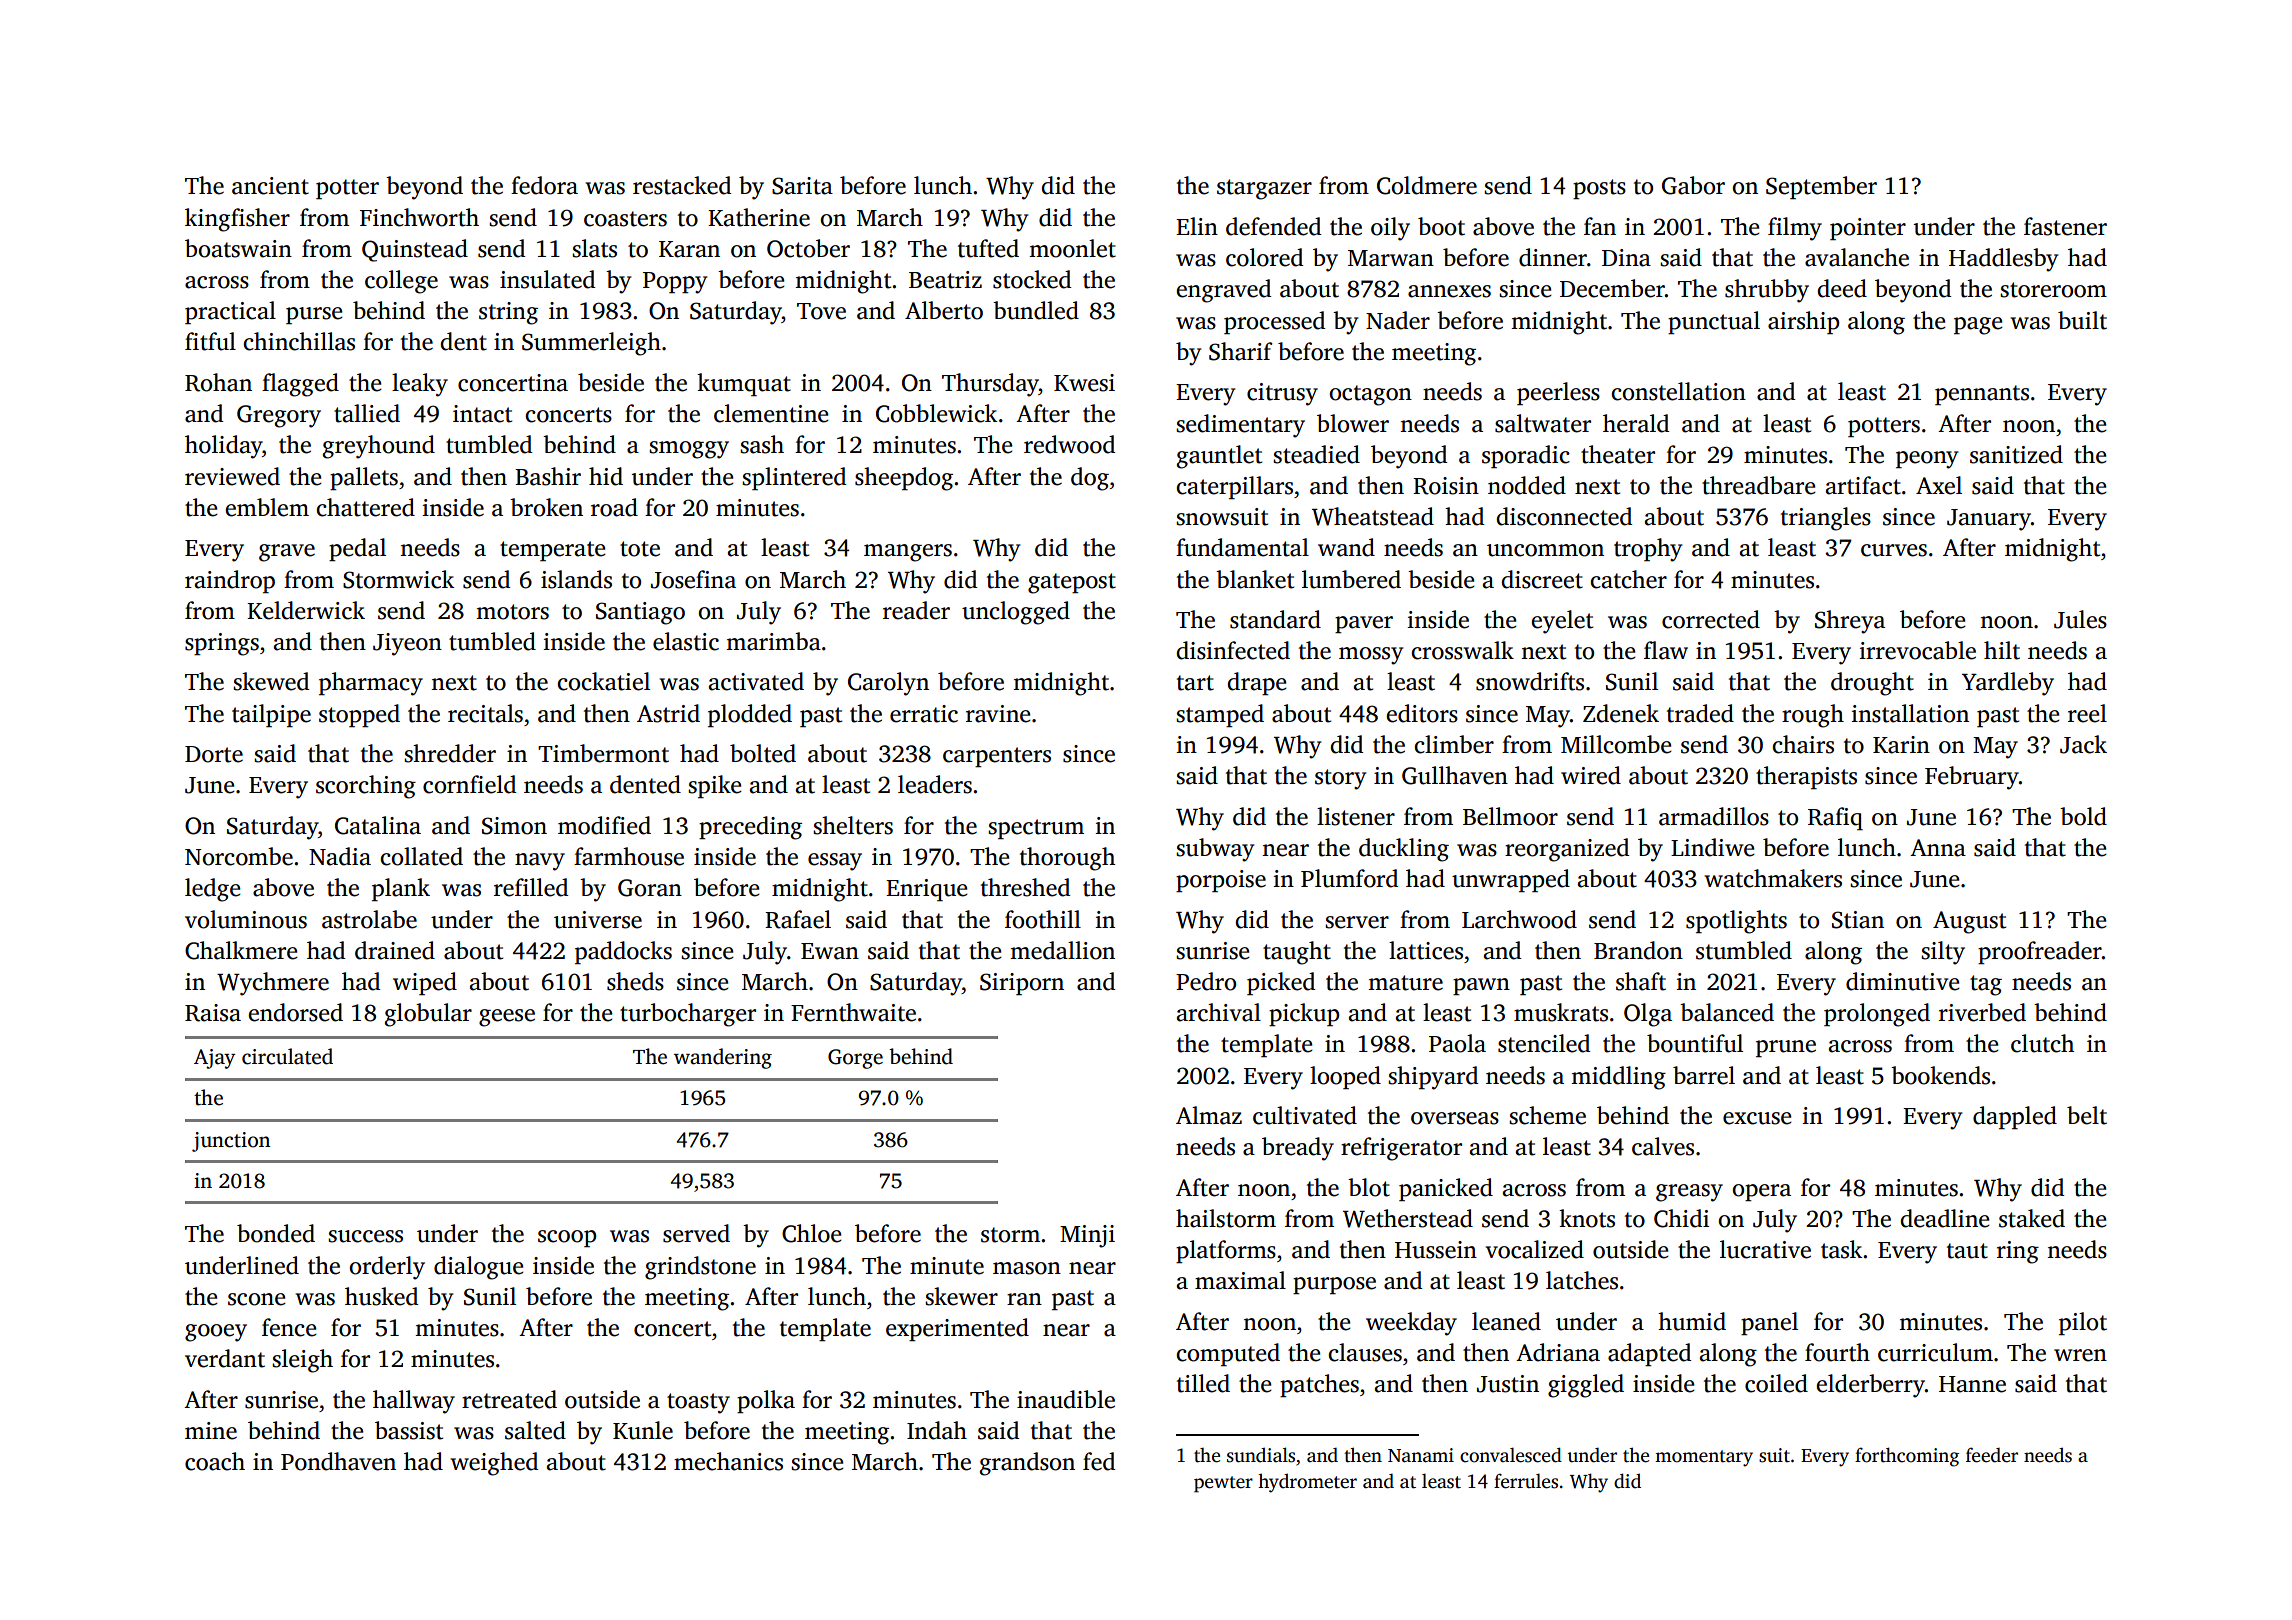 The width and height of the page is (2292, 1620). I want to click on fence, so click(289, 1327).
